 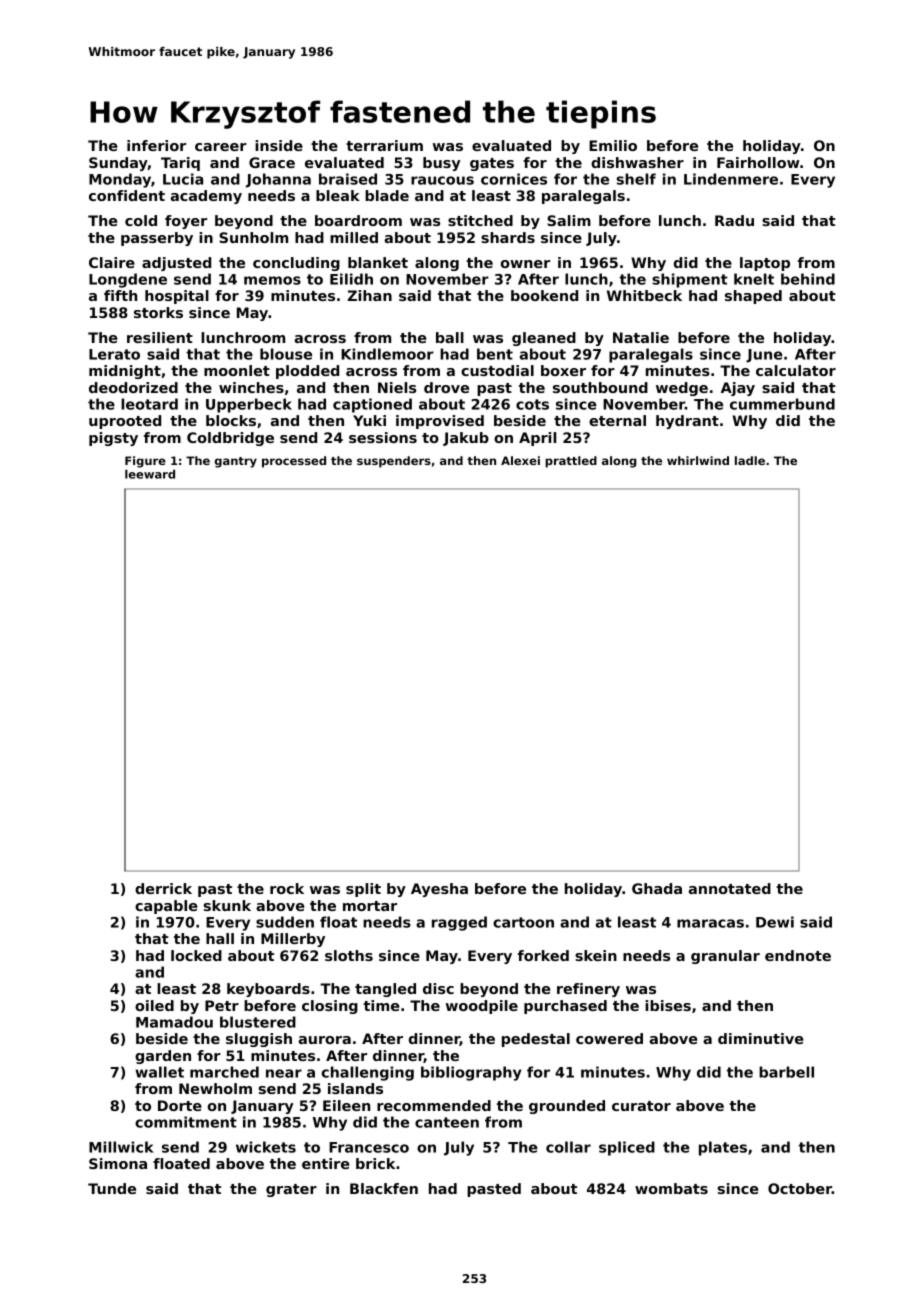 What do you see at coordinates (730, 888) in the screenshot?
I see `annotated` at bounding box center [730, 888].
